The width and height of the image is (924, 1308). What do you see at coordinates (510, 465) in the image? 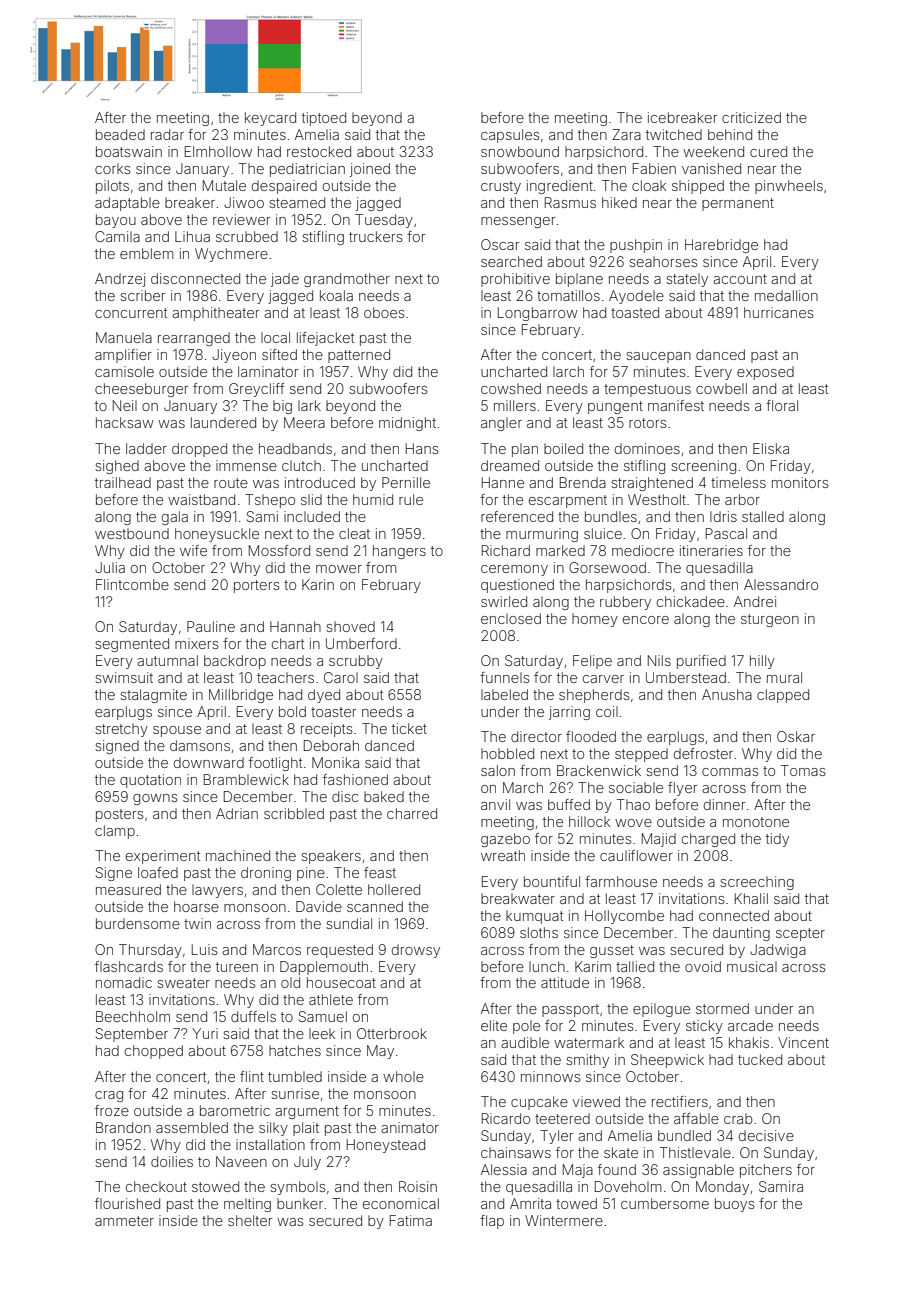
I see `dreamed` at bounding box center [510, 465].
